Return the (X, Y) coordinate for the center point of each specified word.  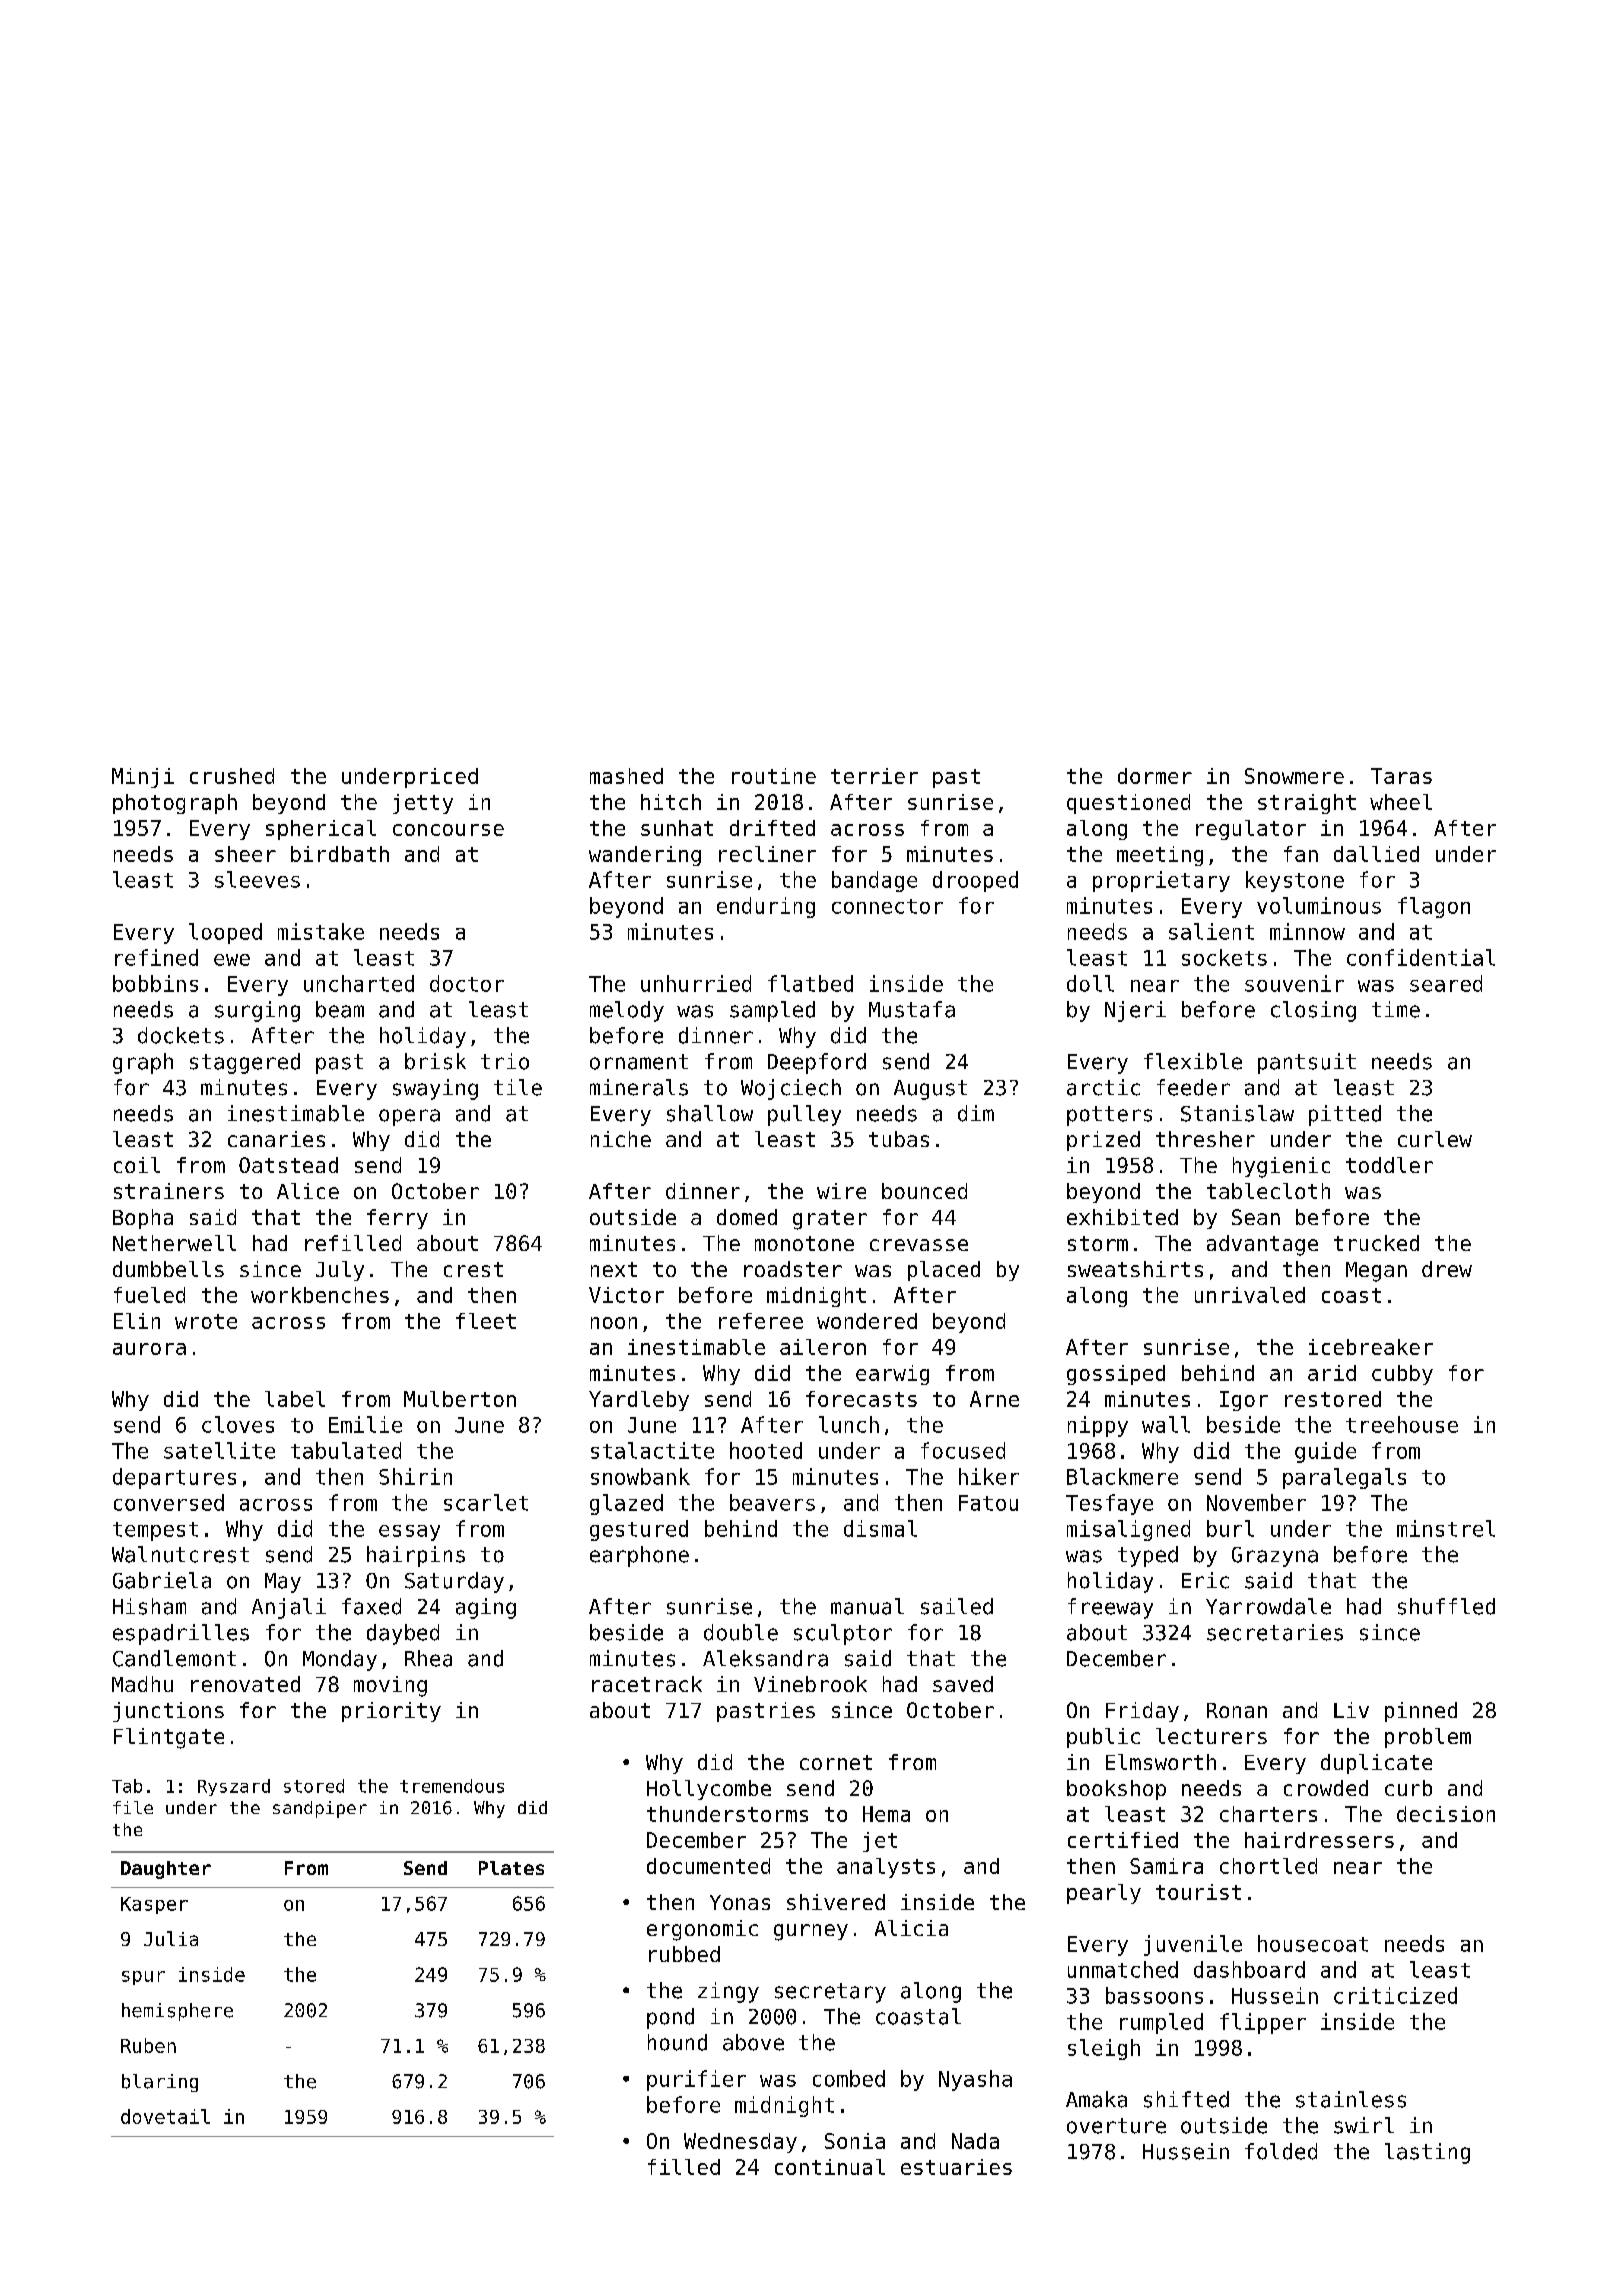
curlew (1435, 1139)
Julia (171, 1938)
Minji (143, 778)
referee (761, 1321)
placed (944, 1271)
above (753, 2042)
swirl (1364, 2125)
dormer (1155, 776)
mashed (626, 776)
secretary (830, 1993)
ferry (397, 1219)
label (295, 1399)
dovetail (165, 2116)
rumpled (1161, 2023)
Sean (1256, 1217)
